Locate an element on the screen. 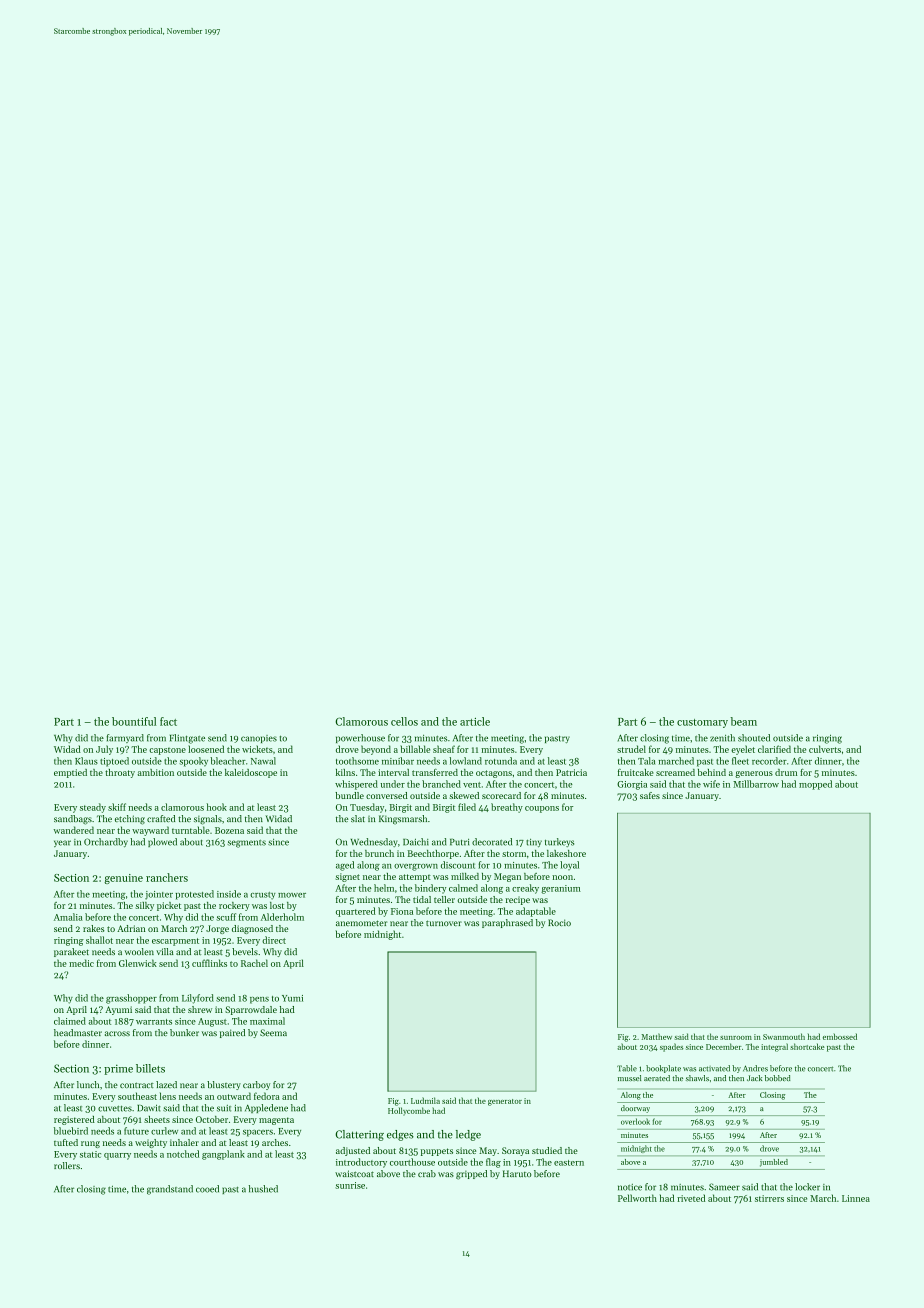 The image size is (924, 1308). grandstand is located at coordinates (170, 1190).
